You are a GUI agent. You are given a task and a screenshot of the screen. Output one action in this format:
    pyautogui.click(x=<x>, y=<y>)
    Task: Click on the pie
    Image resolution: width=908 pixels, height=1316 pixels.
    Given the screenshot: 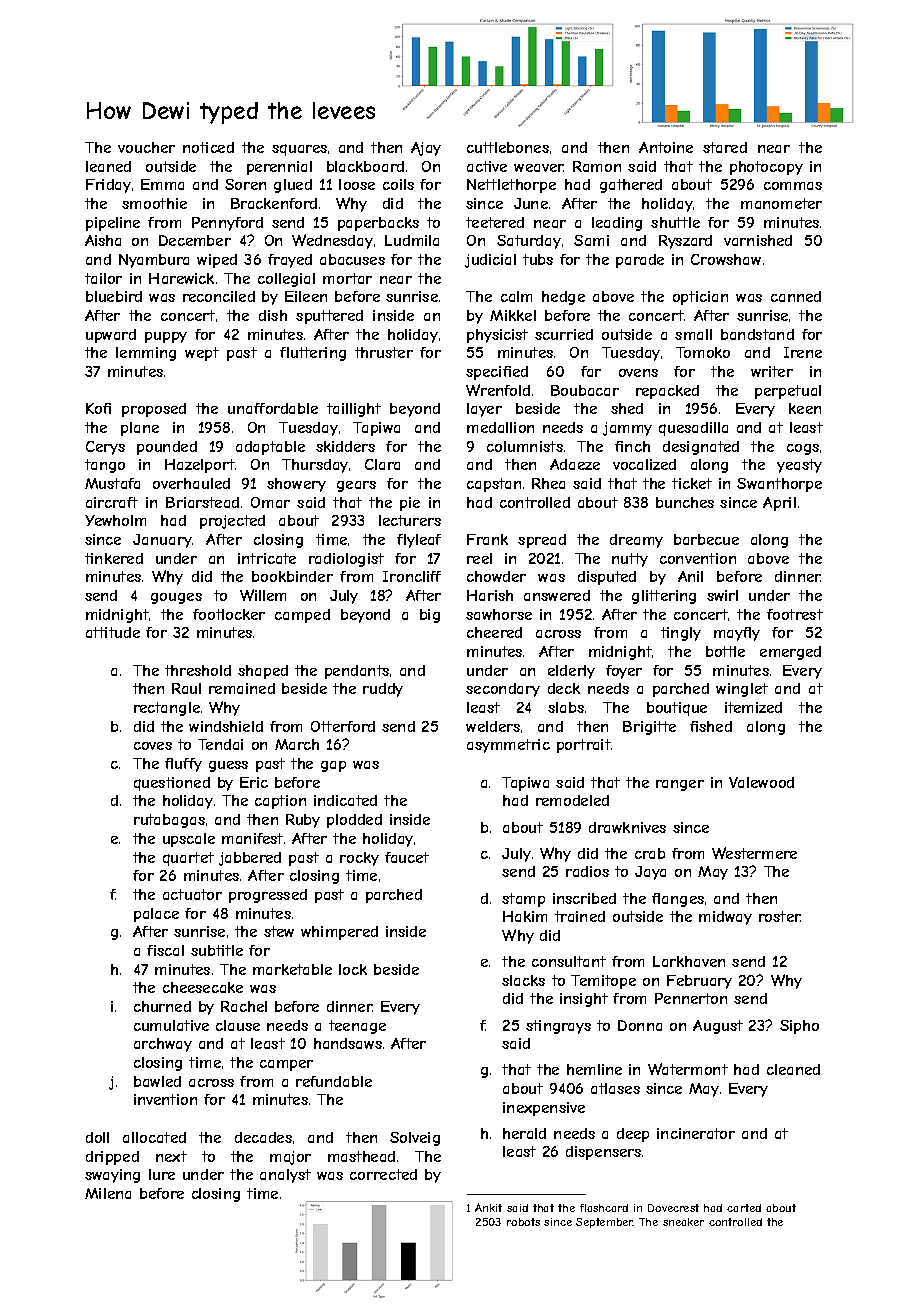 What is the action you would take?
    pyautogui.click(x=410, y=504)
